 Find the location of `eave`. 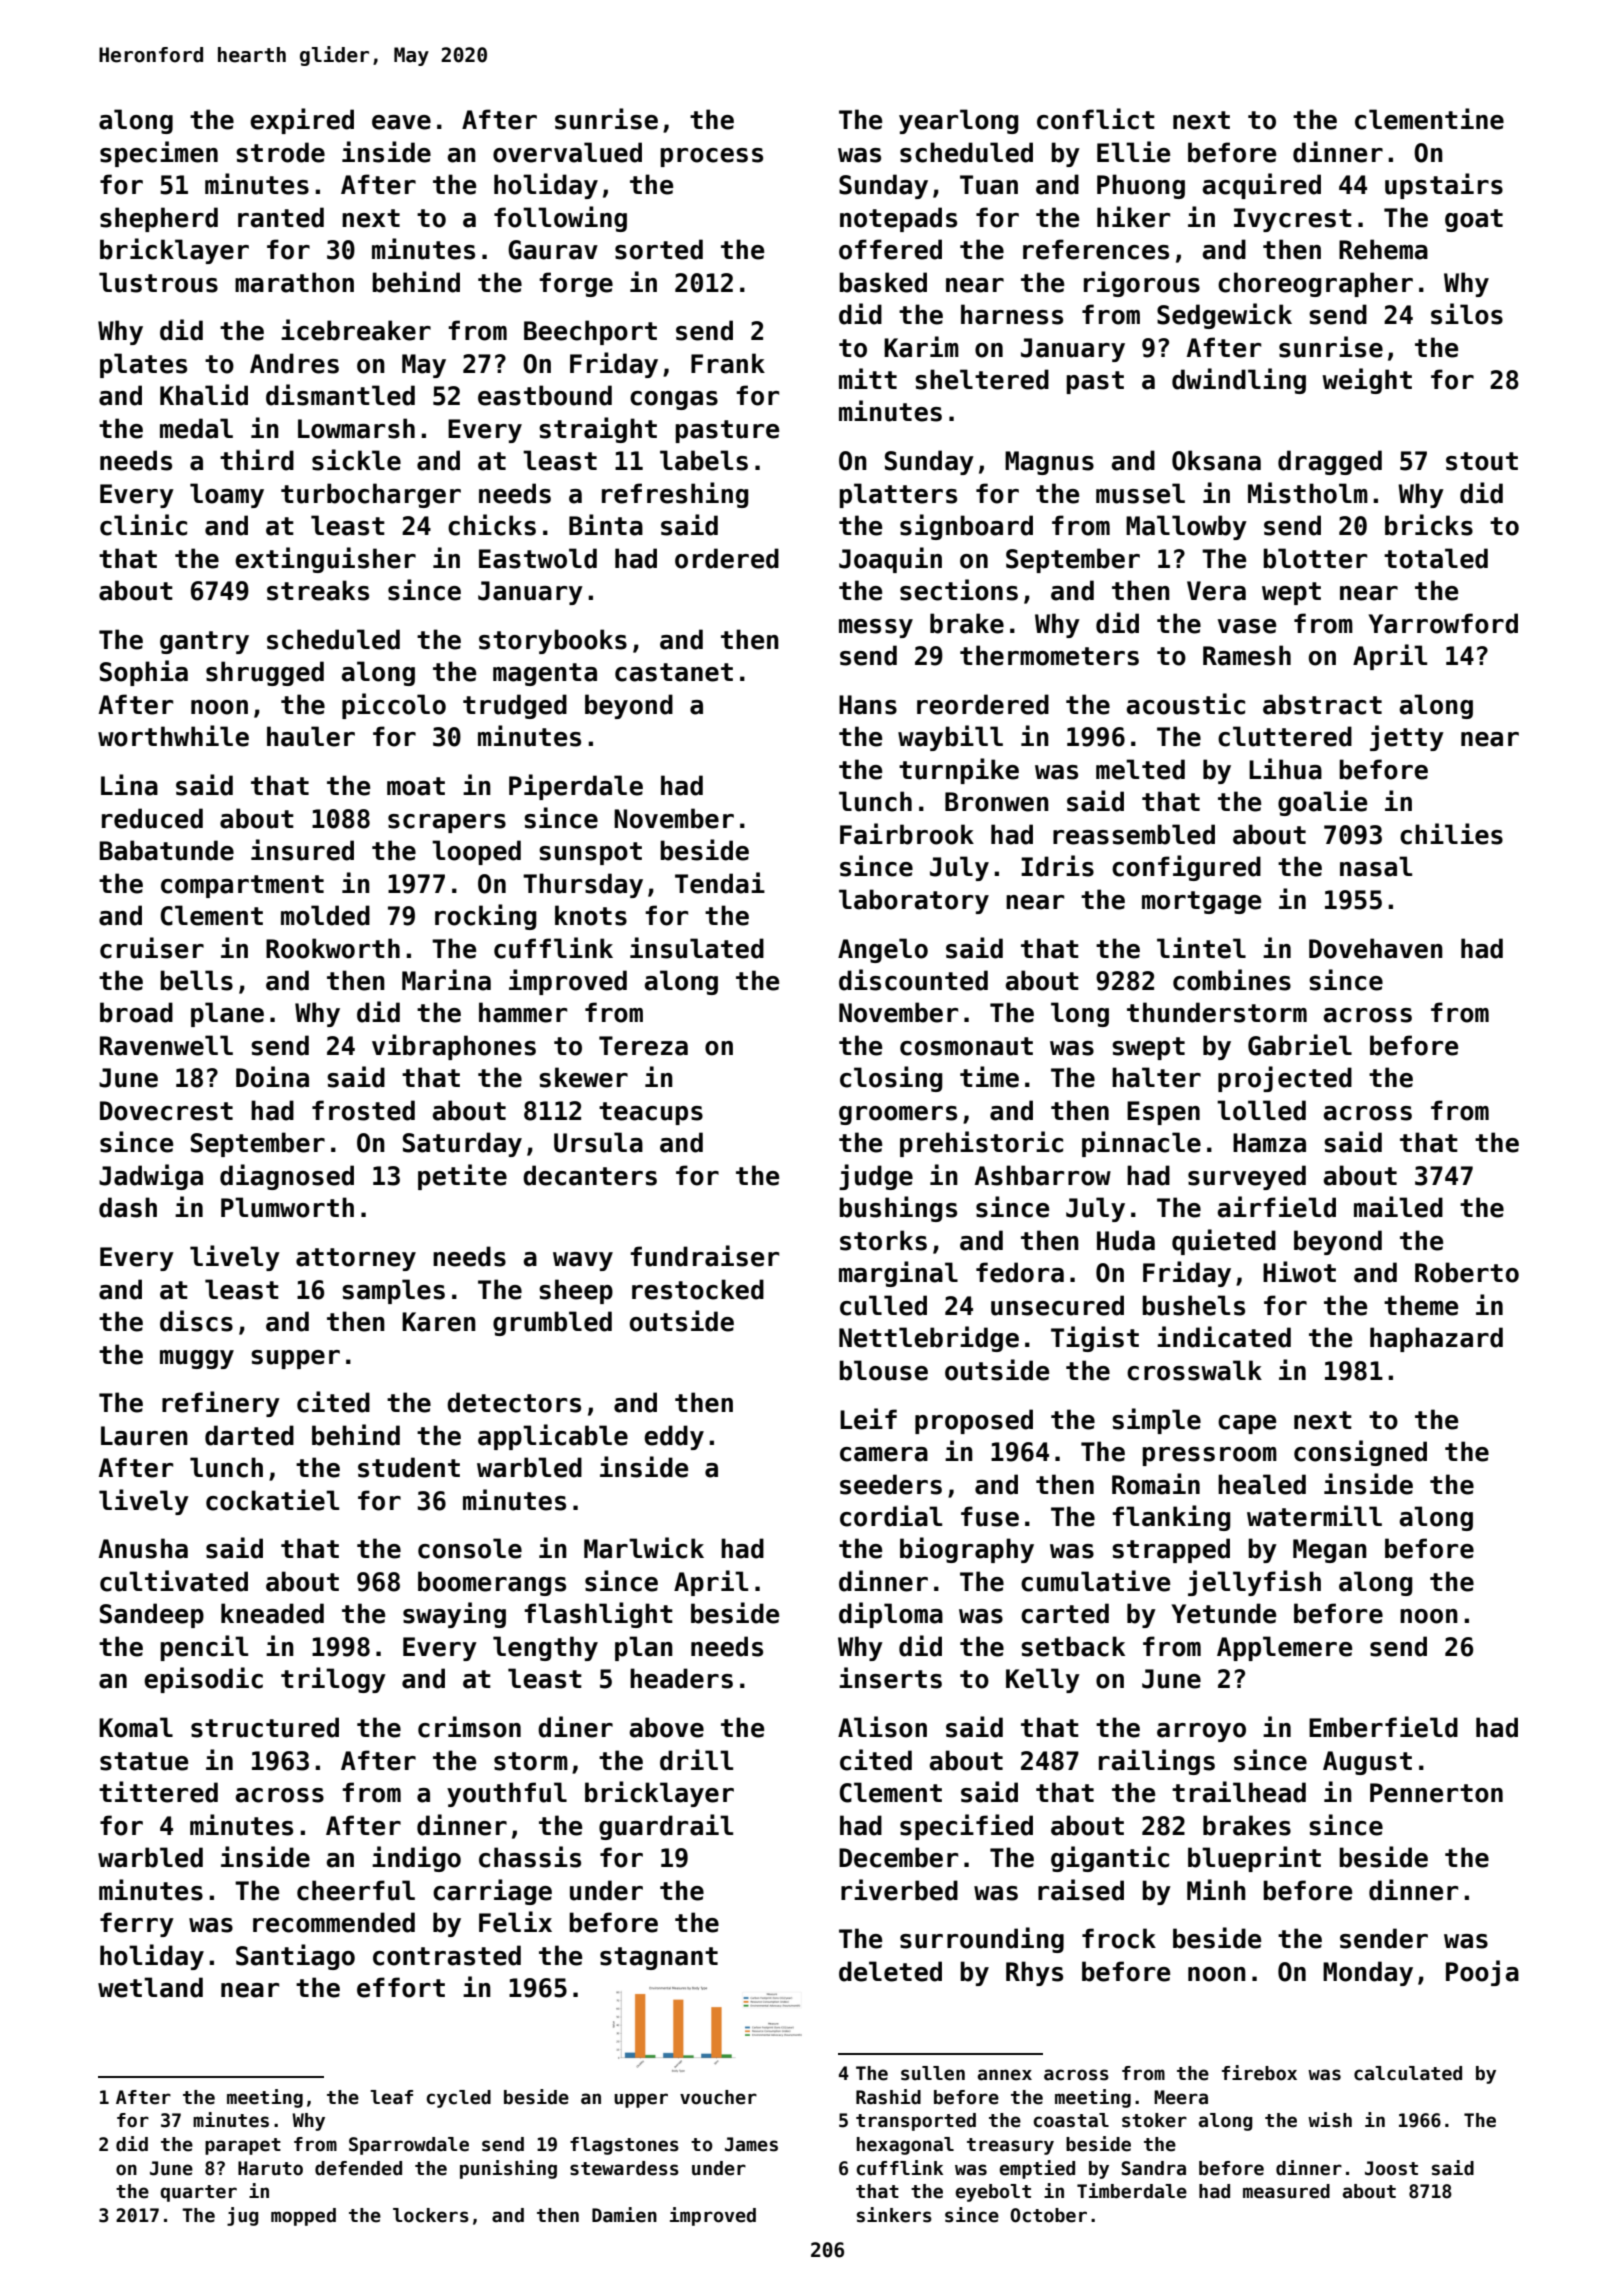

eave is located at coordinates (401, 122).
